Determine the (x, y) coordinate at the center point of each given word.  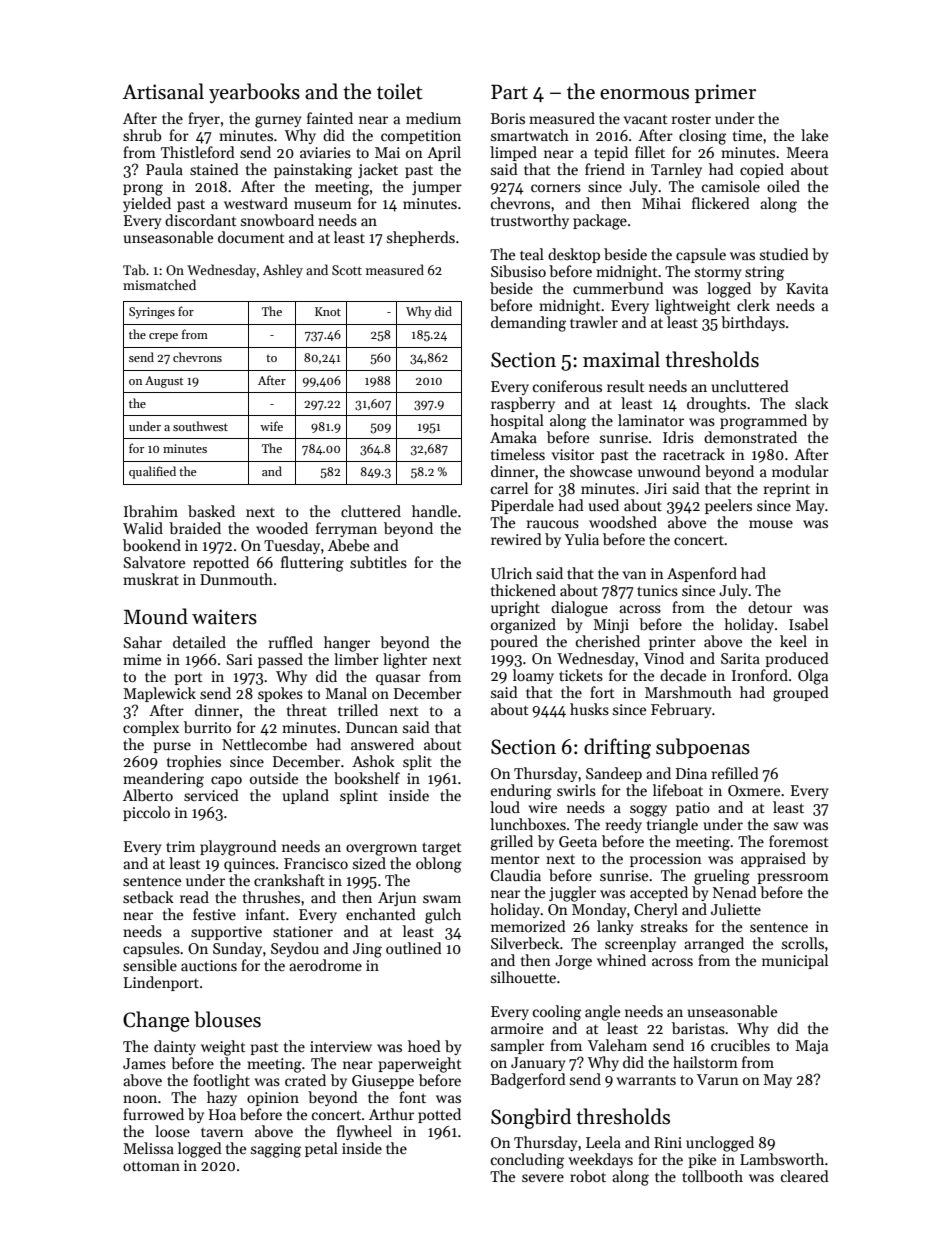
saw (786, 826)
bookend (152, 545)
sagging (276, 1150)
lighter (405, 661)
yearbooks (254, 93)
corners (556, 188)
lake (814, 135)
